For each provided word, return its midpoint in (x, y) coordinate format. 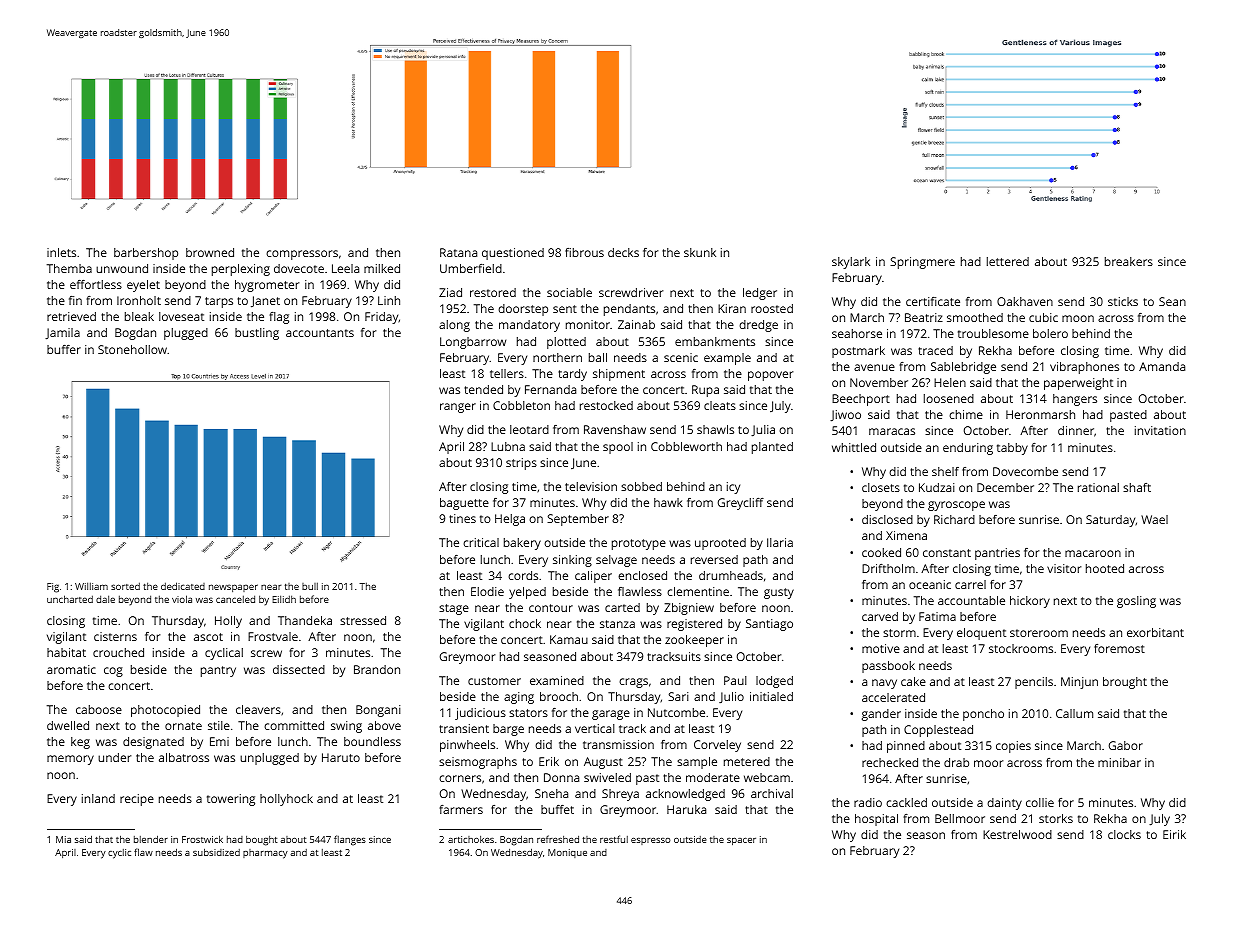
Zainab (636, 324)
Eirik (1174, 834)
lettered (1008, 261)
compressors (302, 255)
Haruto (341, 757)
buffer (64, 349)
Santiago (769, 625)
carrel (970, 584)
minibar (1119, 762)
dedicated (183, 586)
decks (623, 252)
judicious (480, 714)
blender (151, 839)
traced (935, 350)
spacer (741, 841)
